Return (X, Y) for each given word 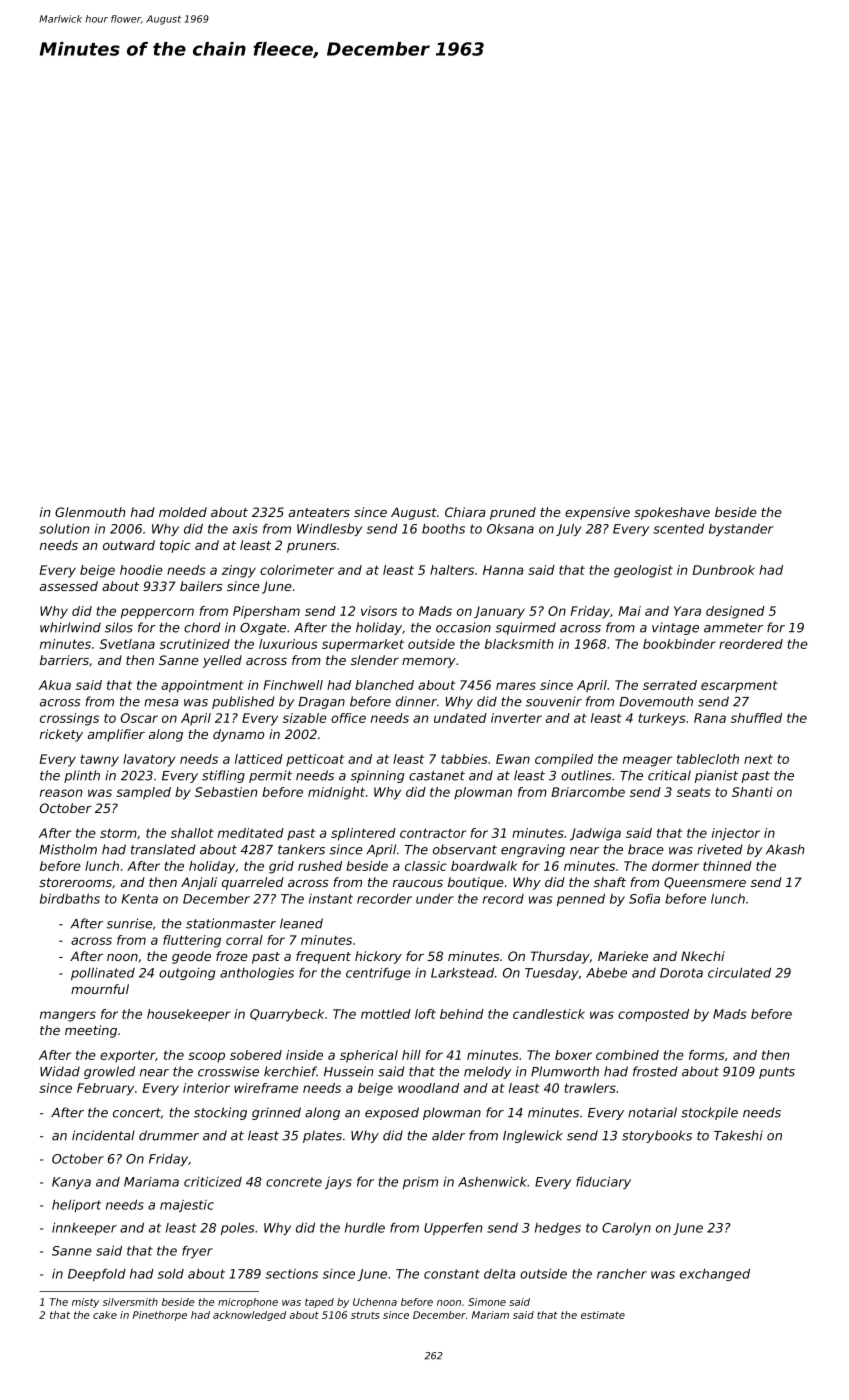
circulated (739, 972)
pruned (513, 513)
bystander (741, 530)
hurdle (365, 1228)
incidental (103, 1135)
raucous (418, 883)
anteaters (319, 512)
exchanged (715, 1274)
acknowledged (249, 1316)
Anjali (199, 883)
